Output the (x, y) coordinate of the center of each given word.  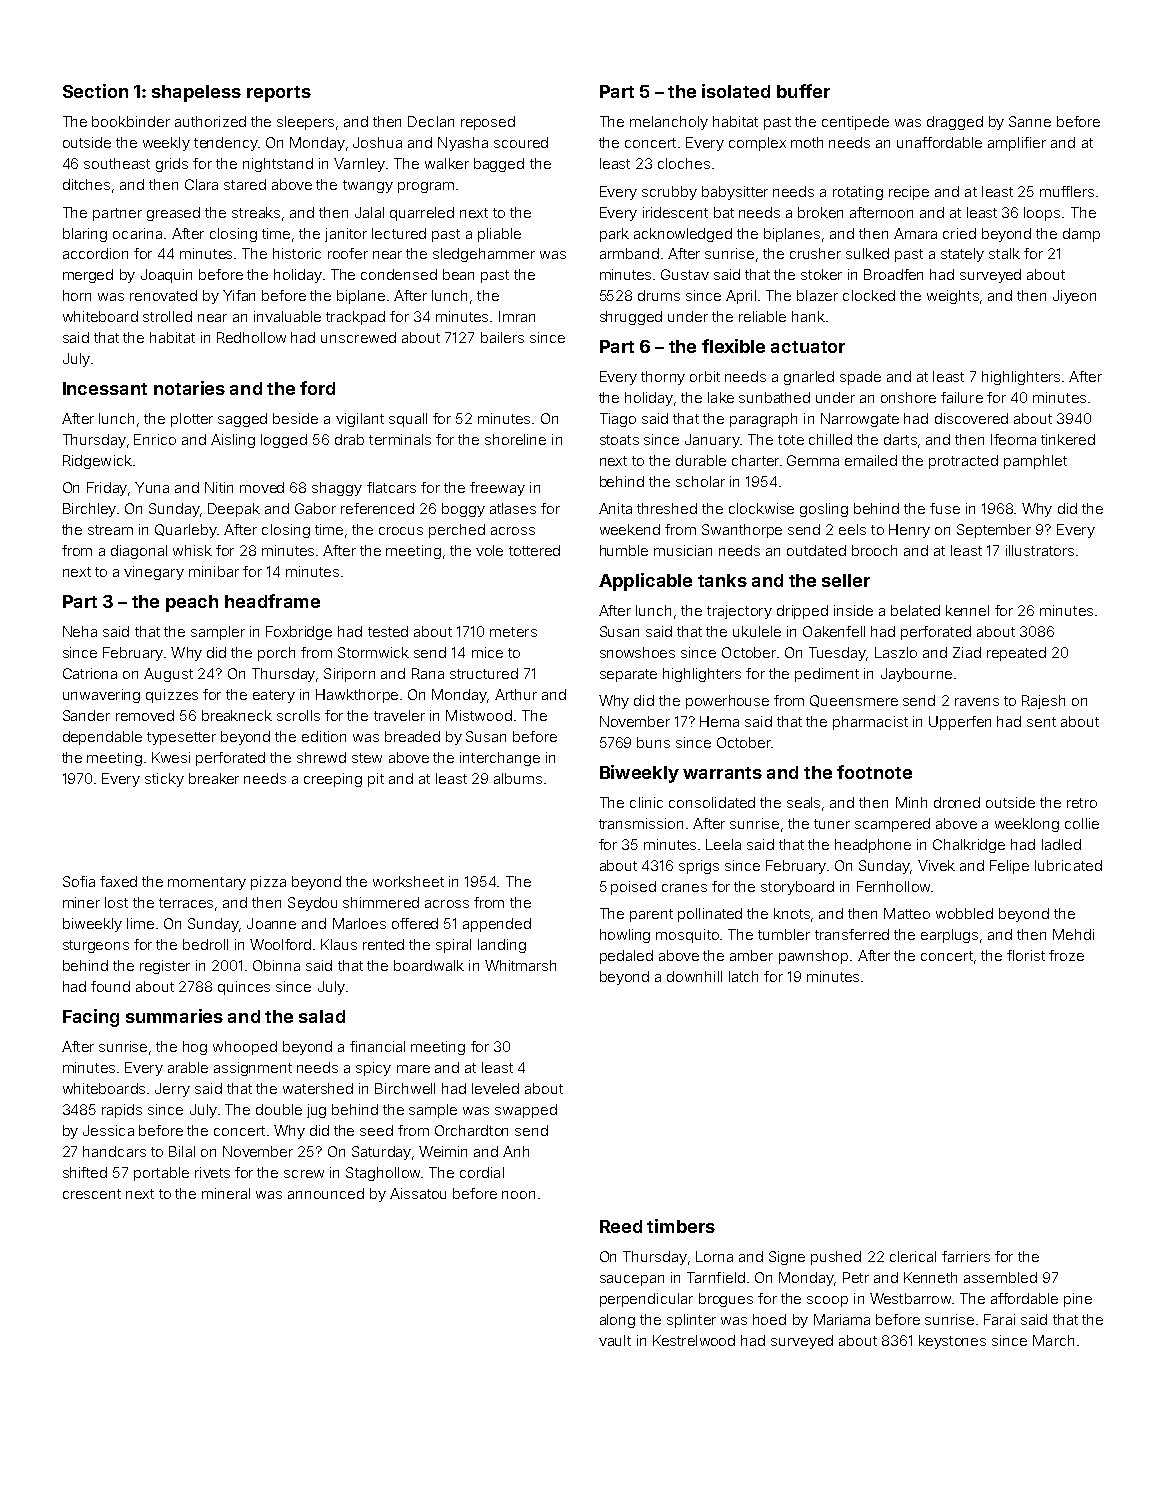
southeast (117, 163)
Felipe (1009, 867)
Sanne (1030, 121)
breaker (214, 778)
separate (628, 675)
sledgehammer (484, 255)
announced (326, 1193)
